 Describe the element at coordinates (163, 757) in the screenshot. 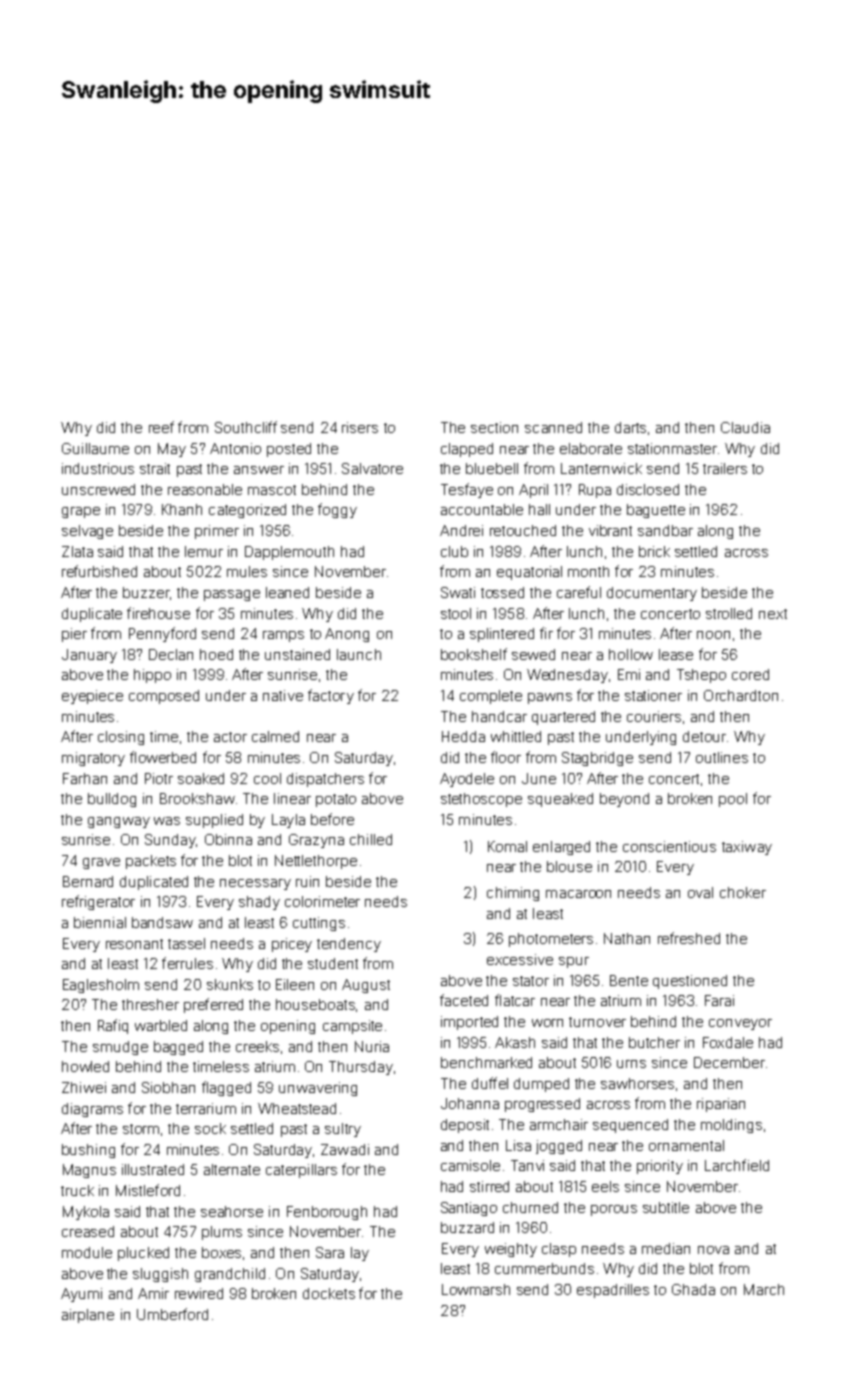

I see `flowerbed` at that location.
